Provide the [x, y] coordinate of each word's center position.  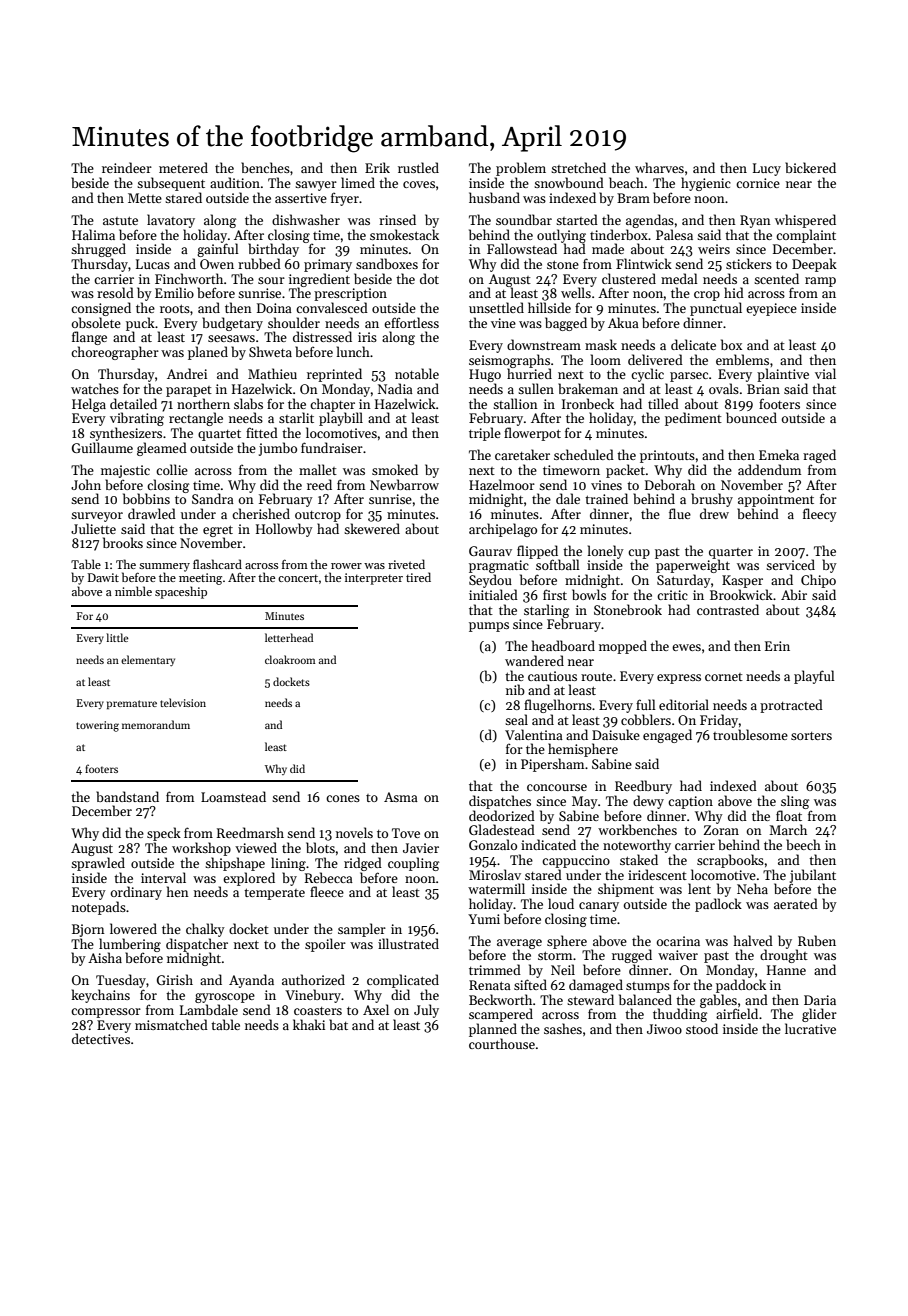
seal [516, 719]
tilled [663, 403]
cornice [758, 183]
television [183, 702]
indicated [548, 844]
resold [115, 292]
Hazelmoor [502, 484]
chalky [205, 930]
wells [576, 292]
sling [795, 802]
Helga [89, 405]
